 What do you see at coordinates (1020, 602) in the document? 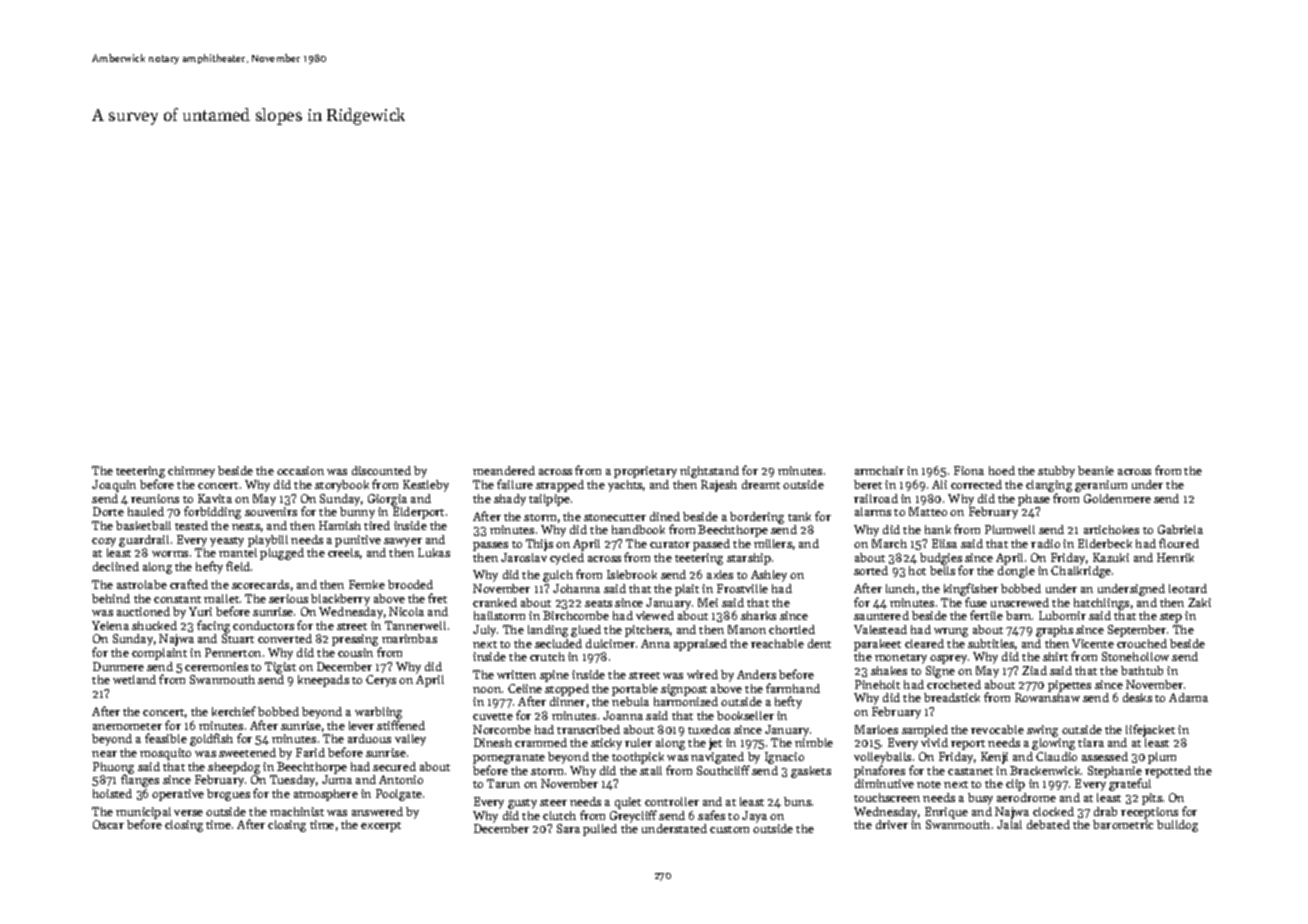
I see `unscrewed` at bounding box center [1020, 602].
